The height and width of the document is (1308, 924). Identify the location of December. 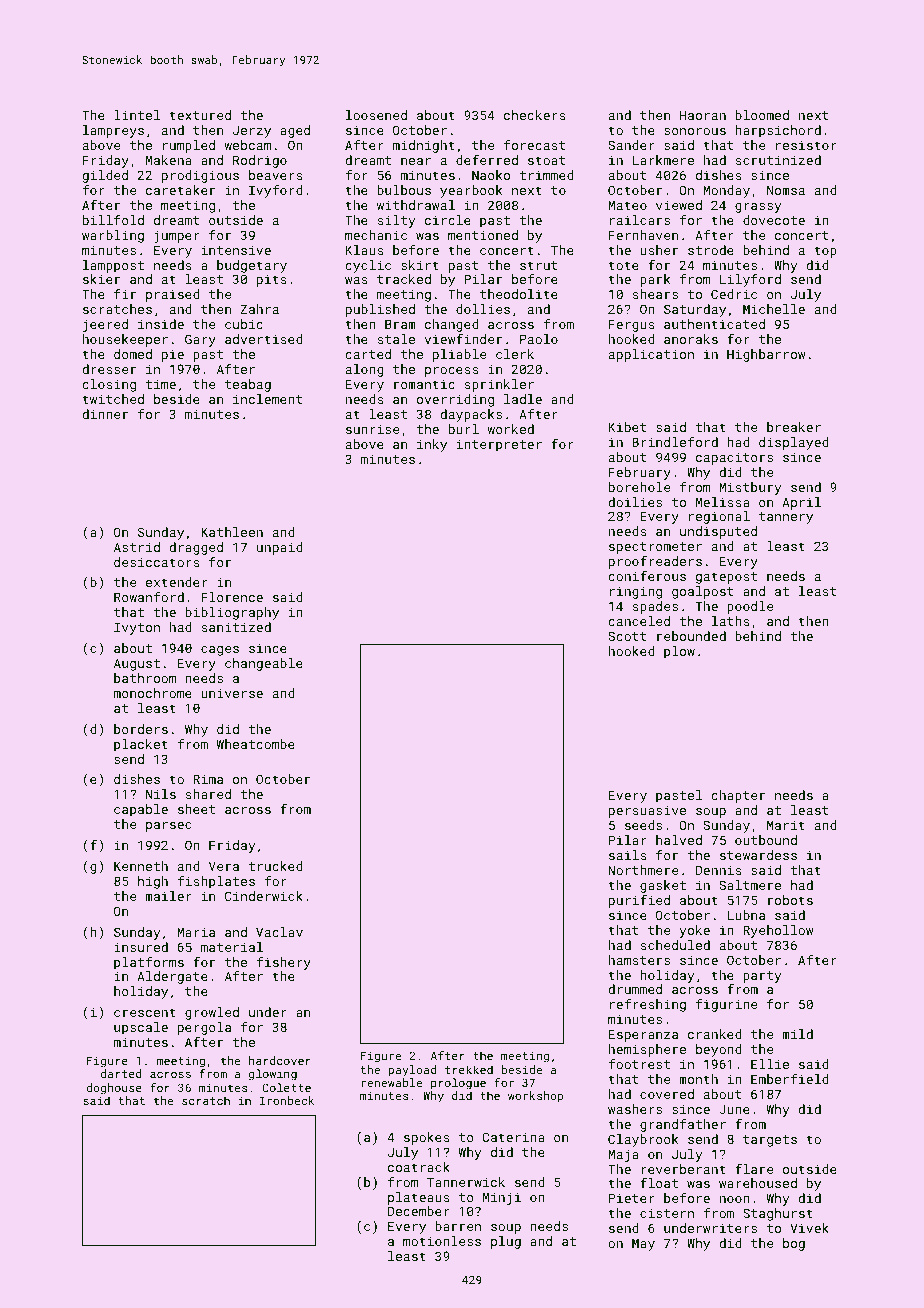
(419, 1211).
